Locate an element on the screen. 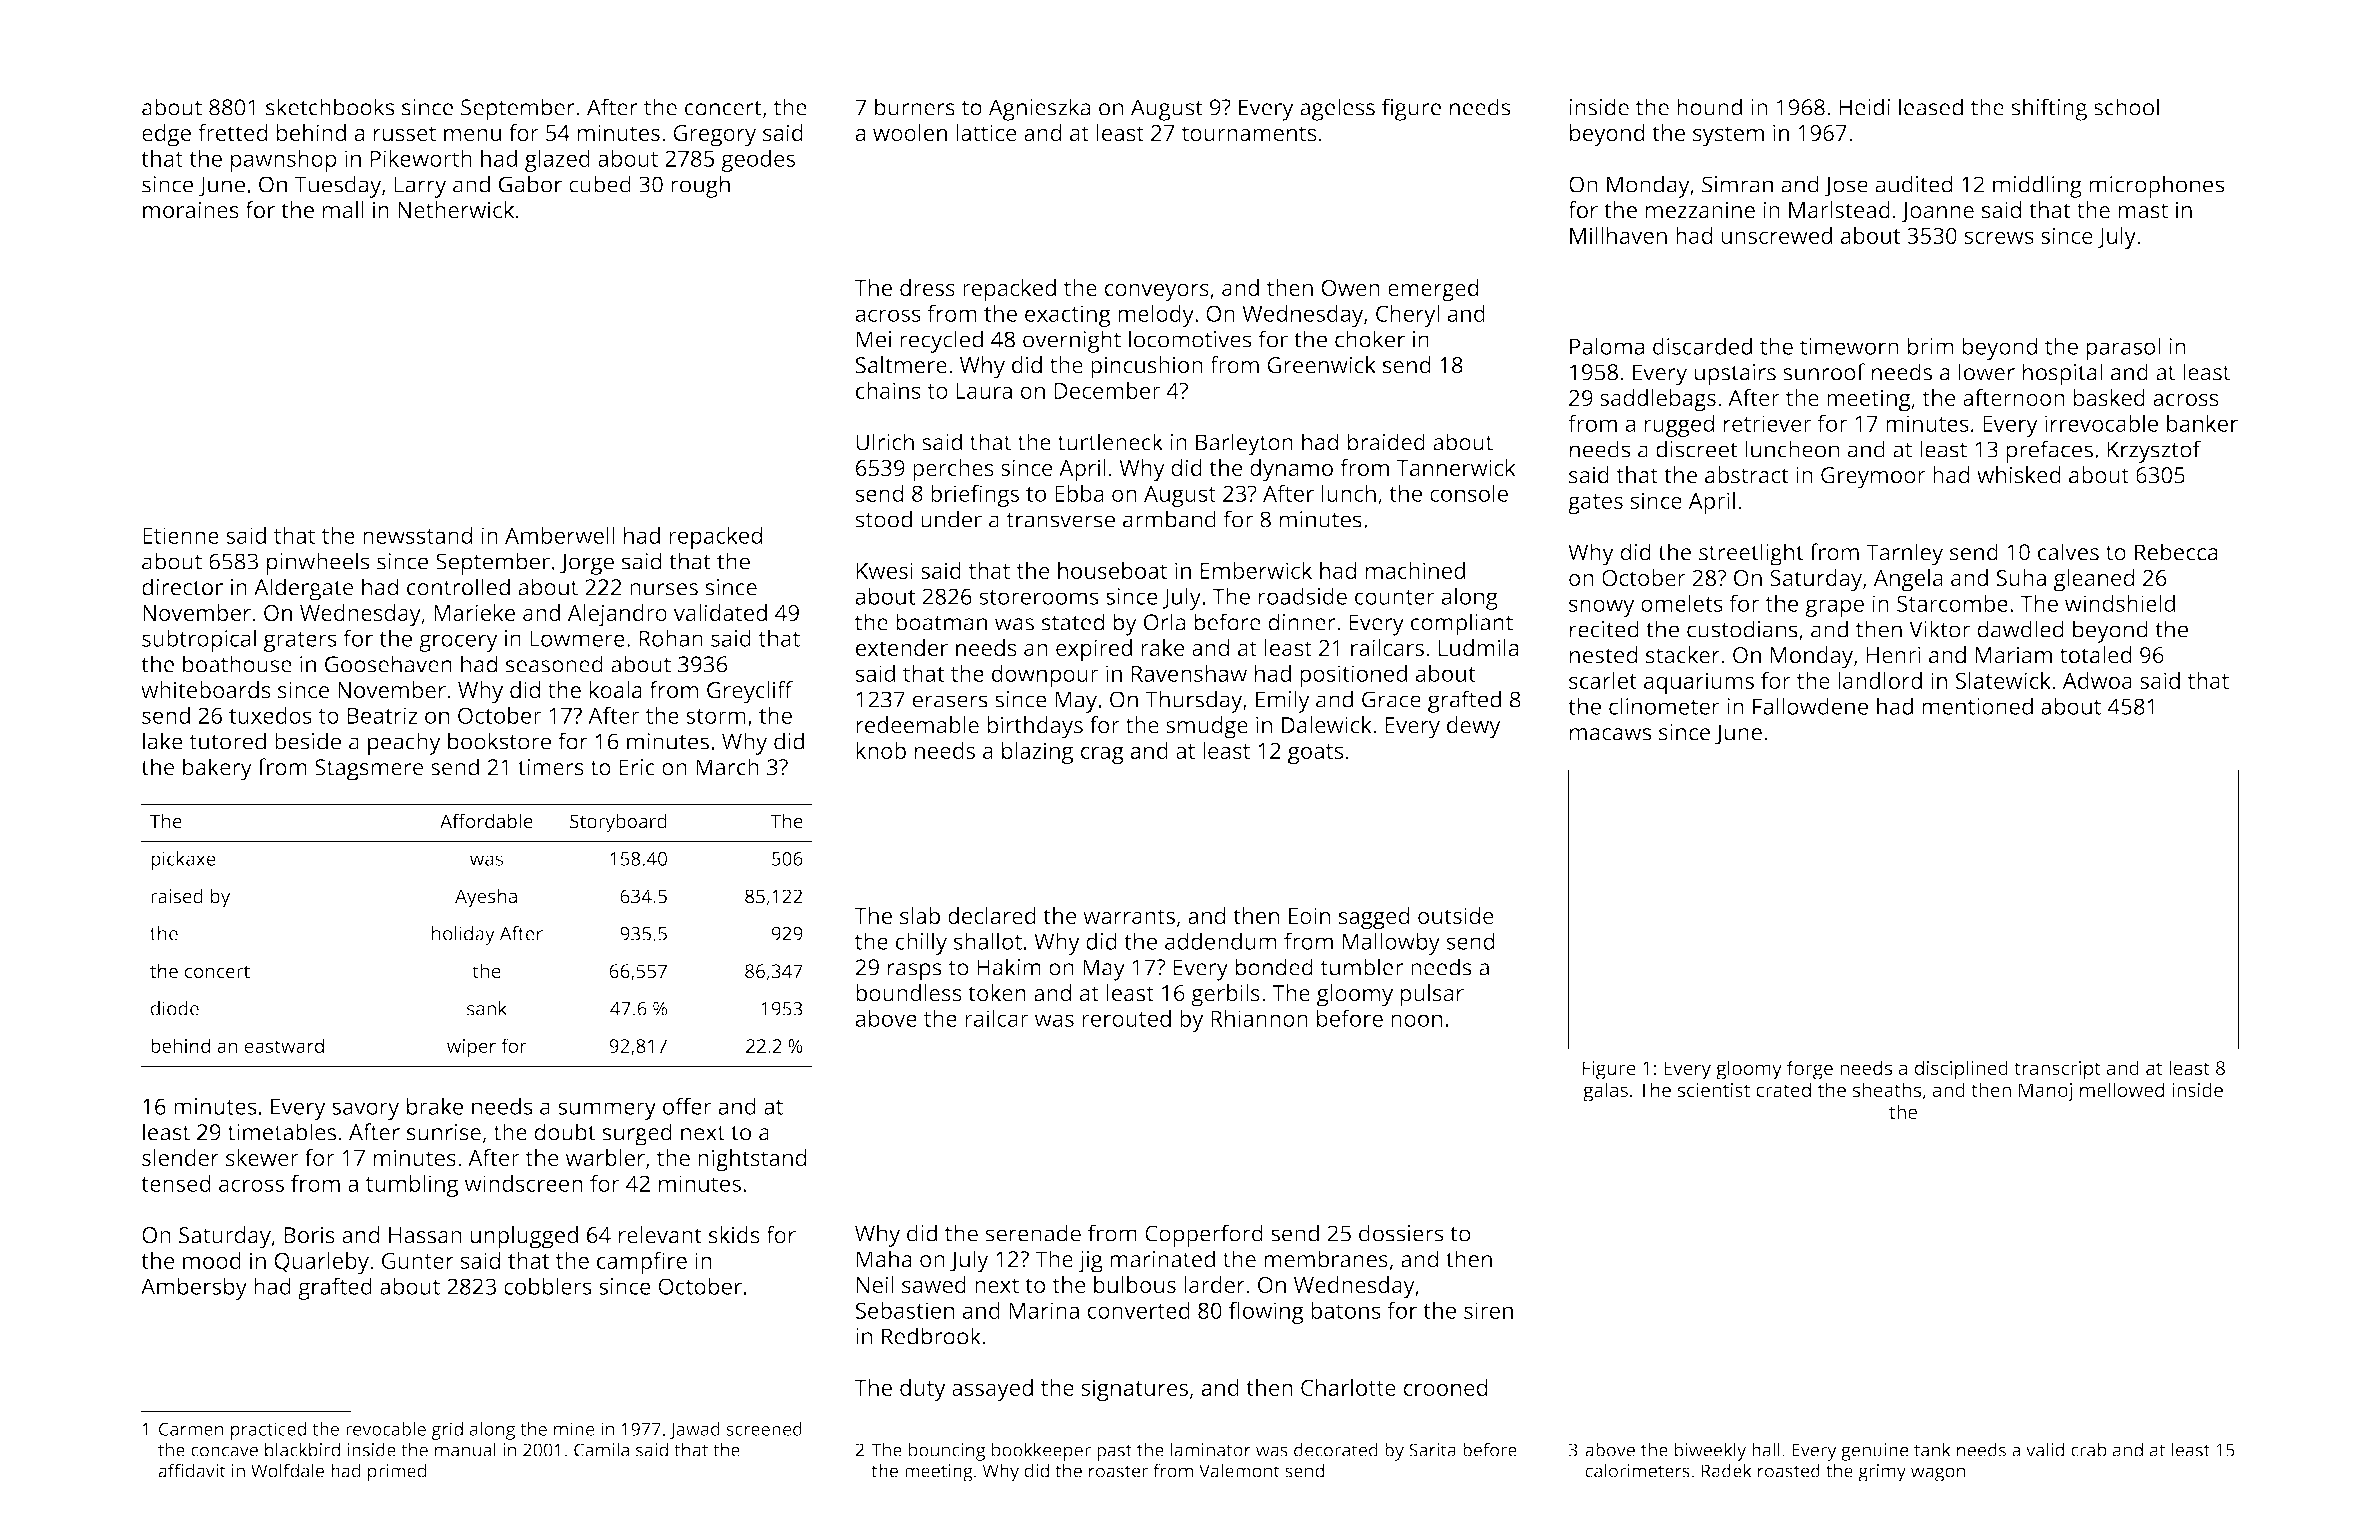 The height and width of the screenshot is (1540, 2380). clinometer is located at coordinates (1664, 706).
